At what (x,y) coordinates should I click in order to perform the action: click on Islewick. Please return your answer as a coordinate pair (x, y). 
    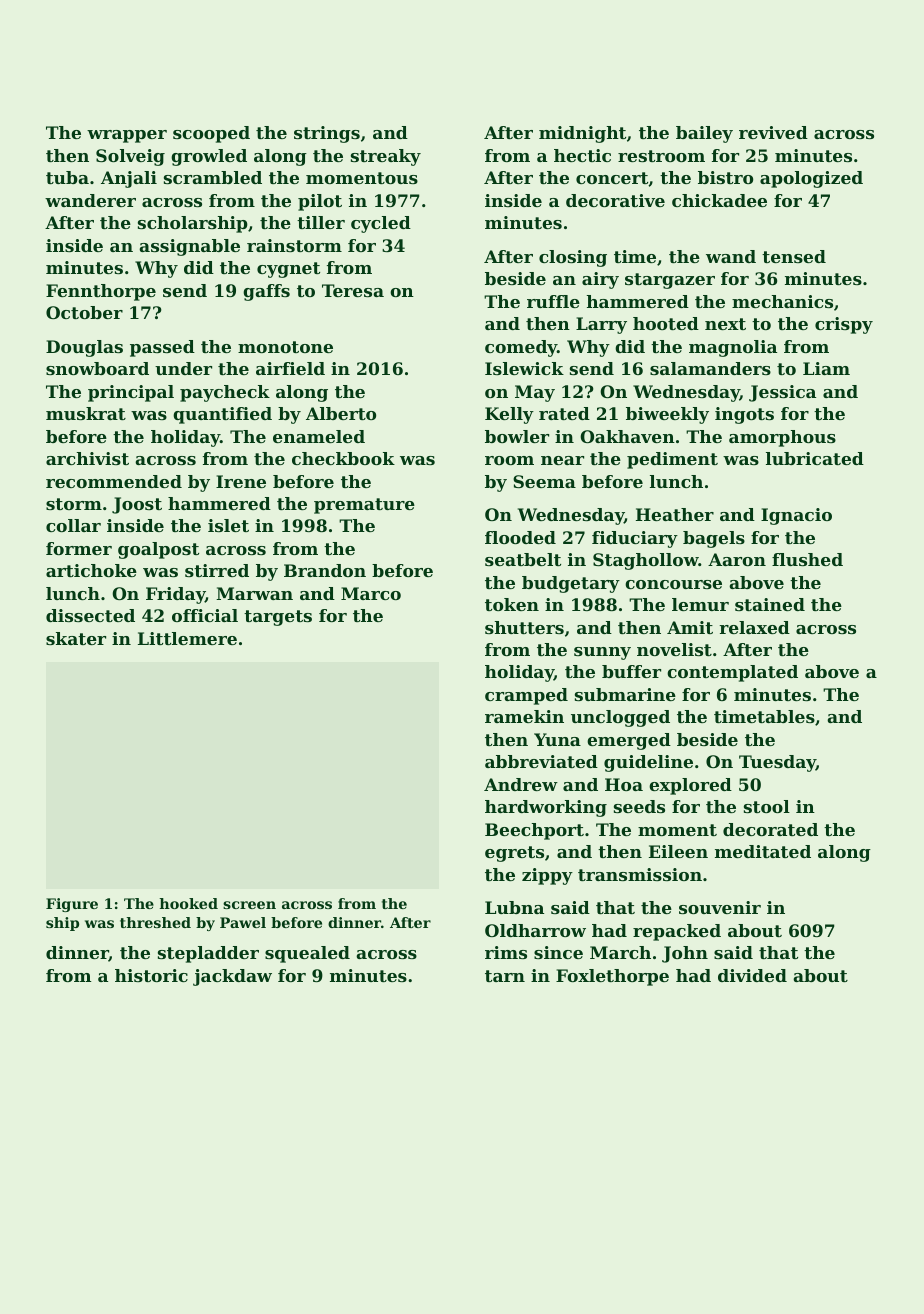
    Looking at the image, I should click on (524, 368).
